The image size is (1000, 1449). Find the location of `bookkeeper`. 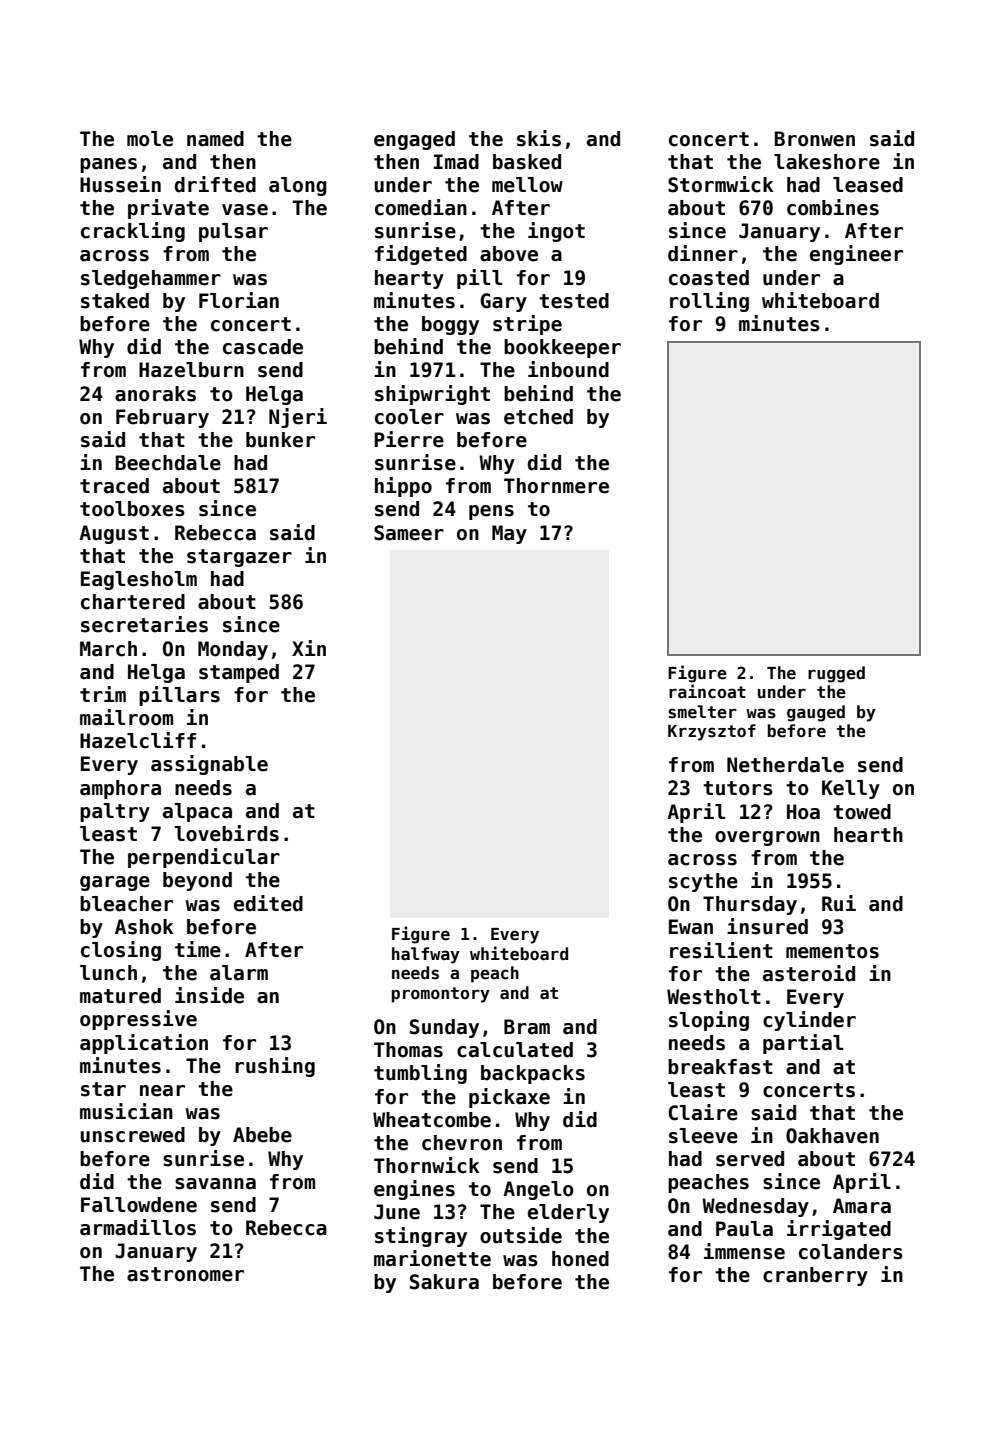

bookkeeper is located at coordinates (562, 348).
